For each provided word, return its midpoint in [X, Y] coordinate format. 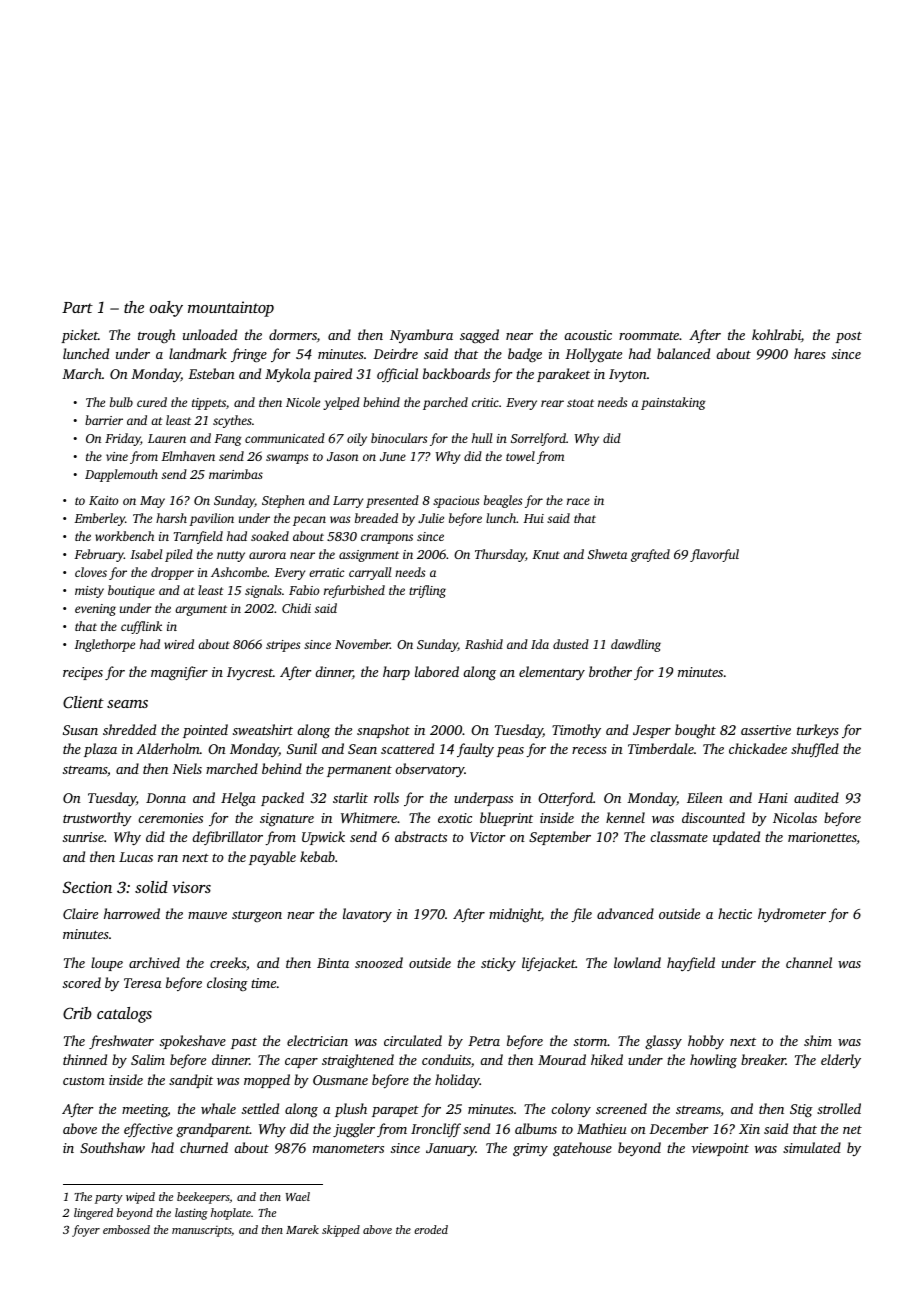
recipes [83, 673]
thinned [85, 1059]
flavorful [714, 555]
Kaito [103, 500]
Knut [546, 554]
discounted [713, 817]
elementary [552, 673]
